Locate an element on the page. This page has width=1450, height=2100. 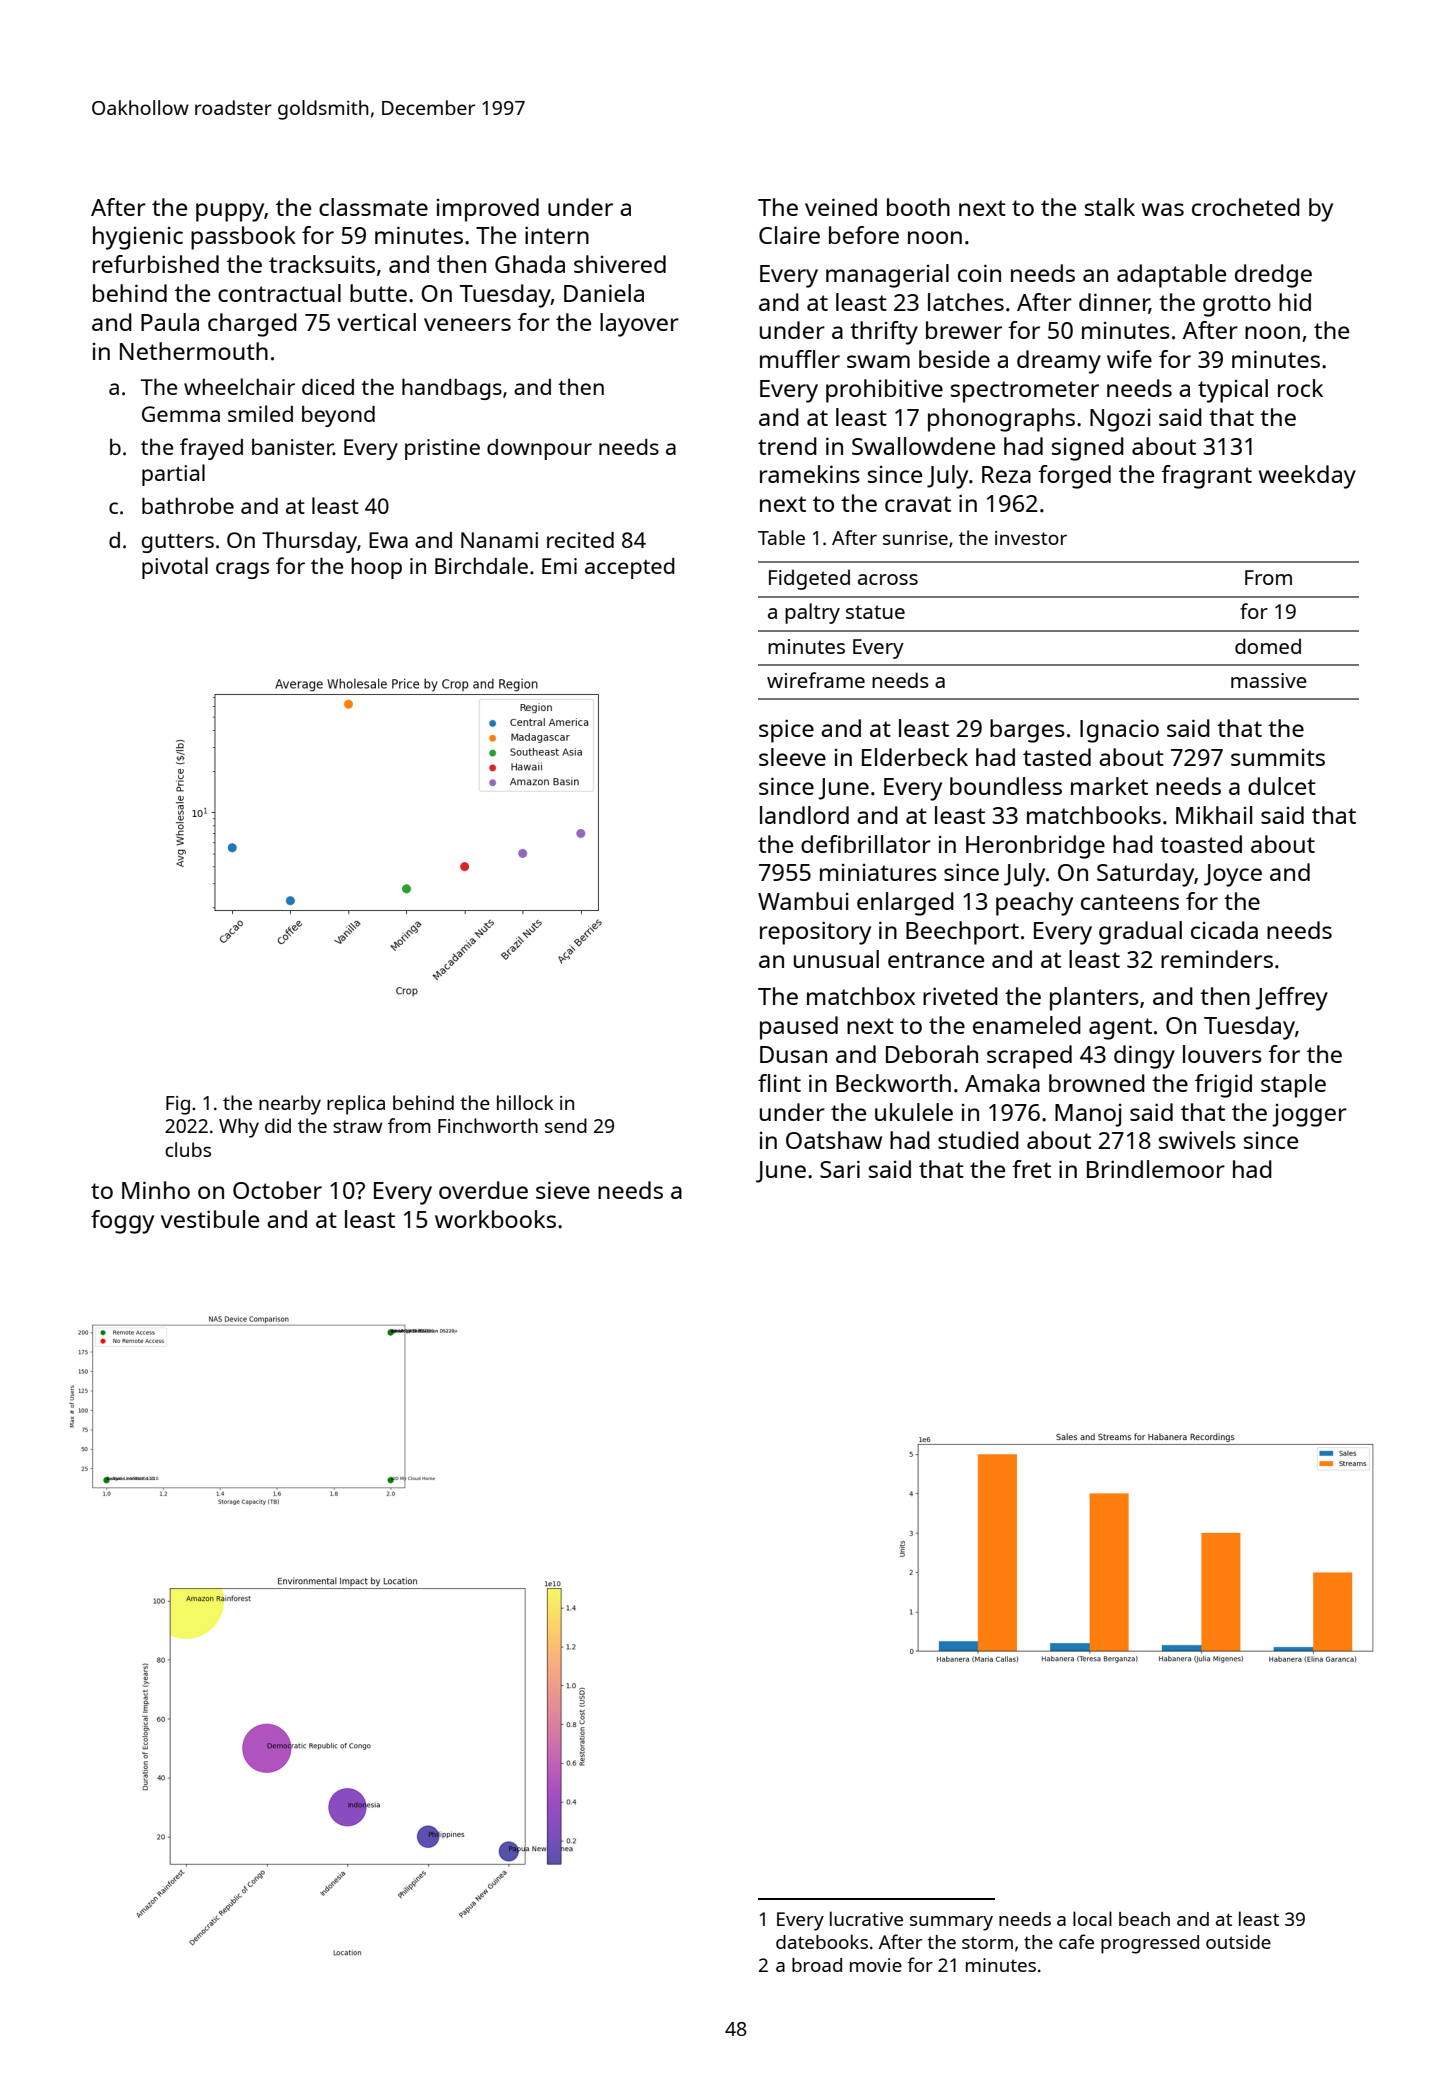
thrifty is located at coordinates (884, 333).
